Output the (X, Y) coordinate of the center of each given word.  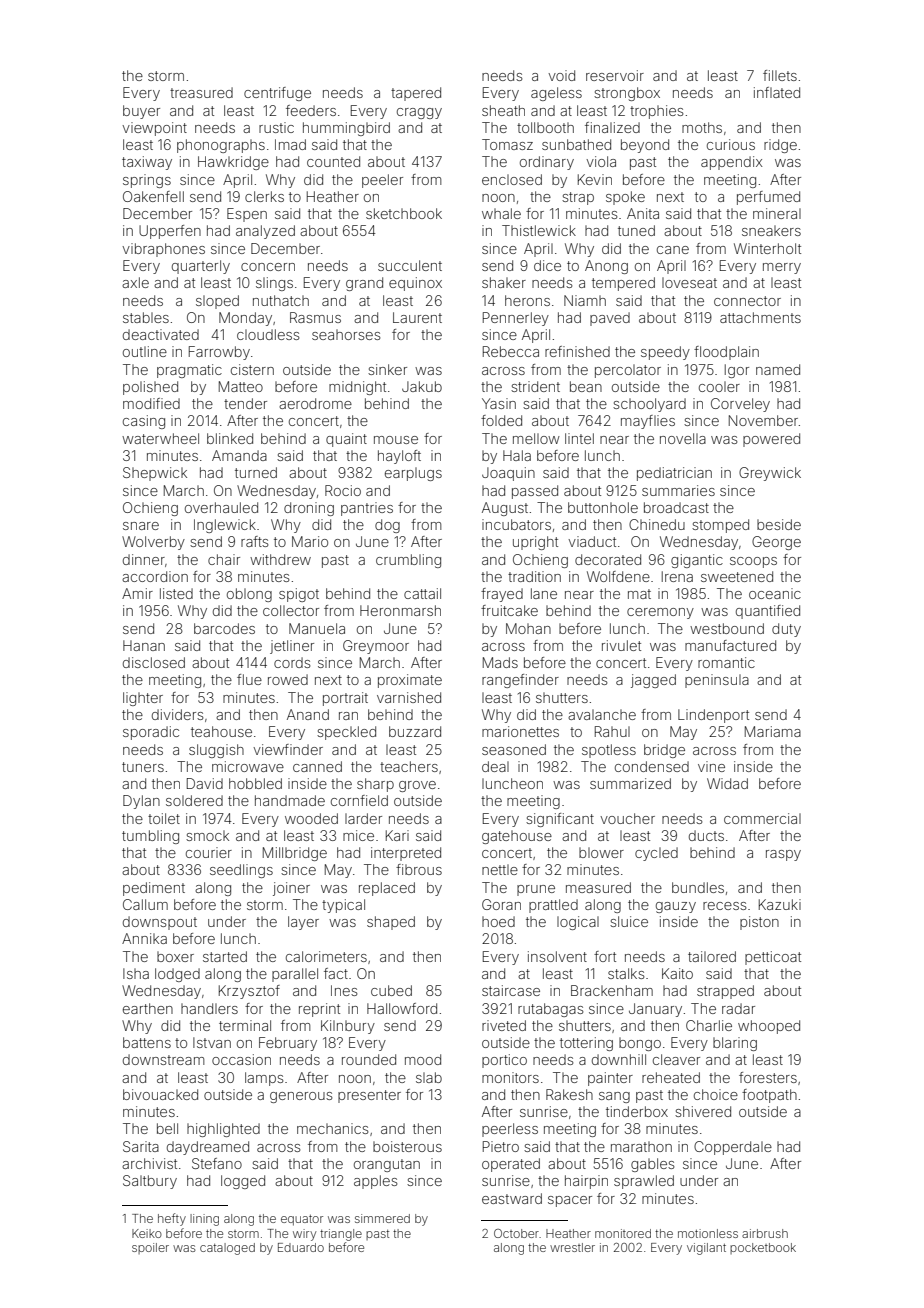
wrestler (572, 1247)
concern (268, 267)
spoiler (150, 1248)
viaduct (592, 541)
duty (786, 630)
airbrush (765, 1233)
